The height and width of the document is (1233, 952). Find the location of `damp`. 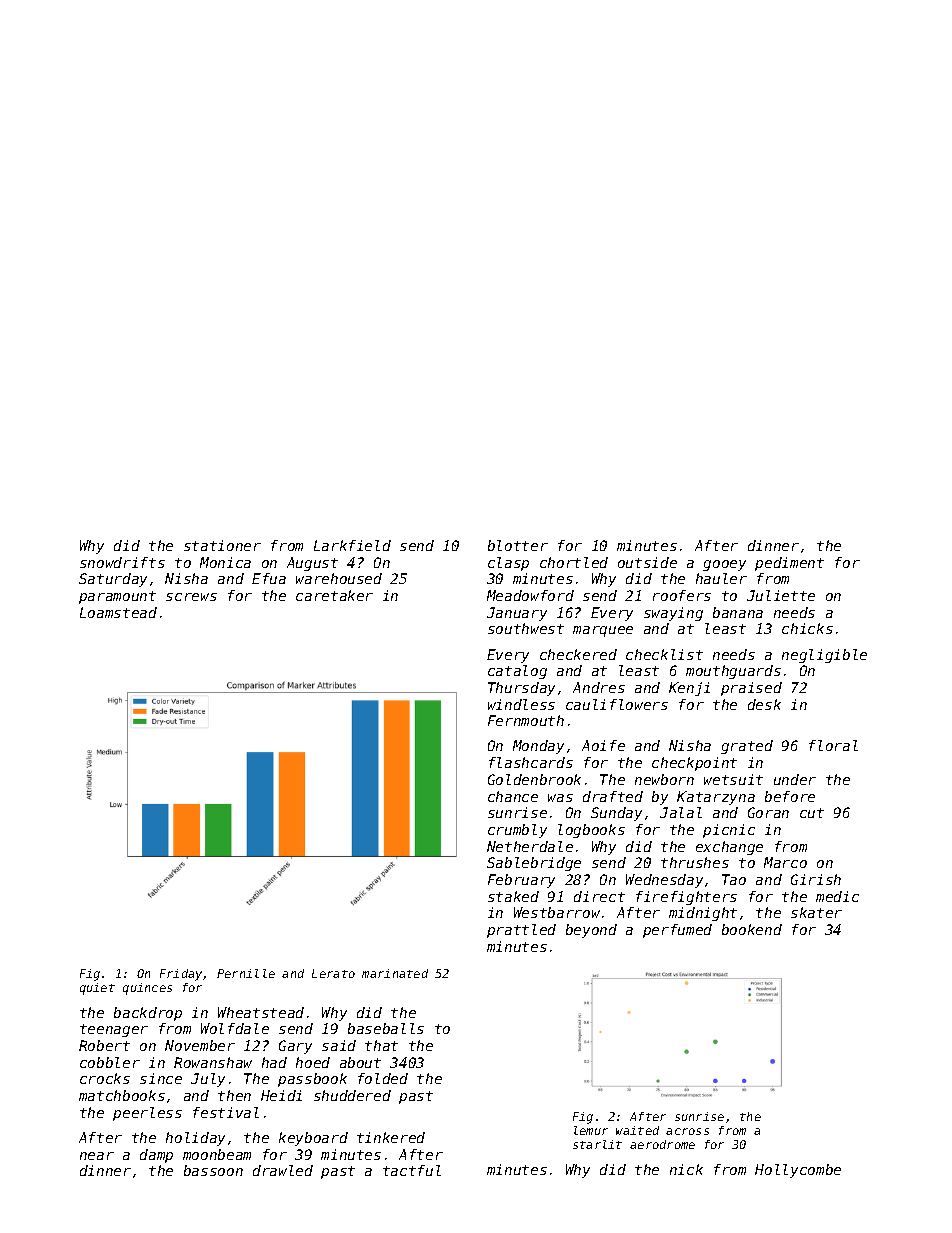

damp is located at coordinates (156, 1156).
